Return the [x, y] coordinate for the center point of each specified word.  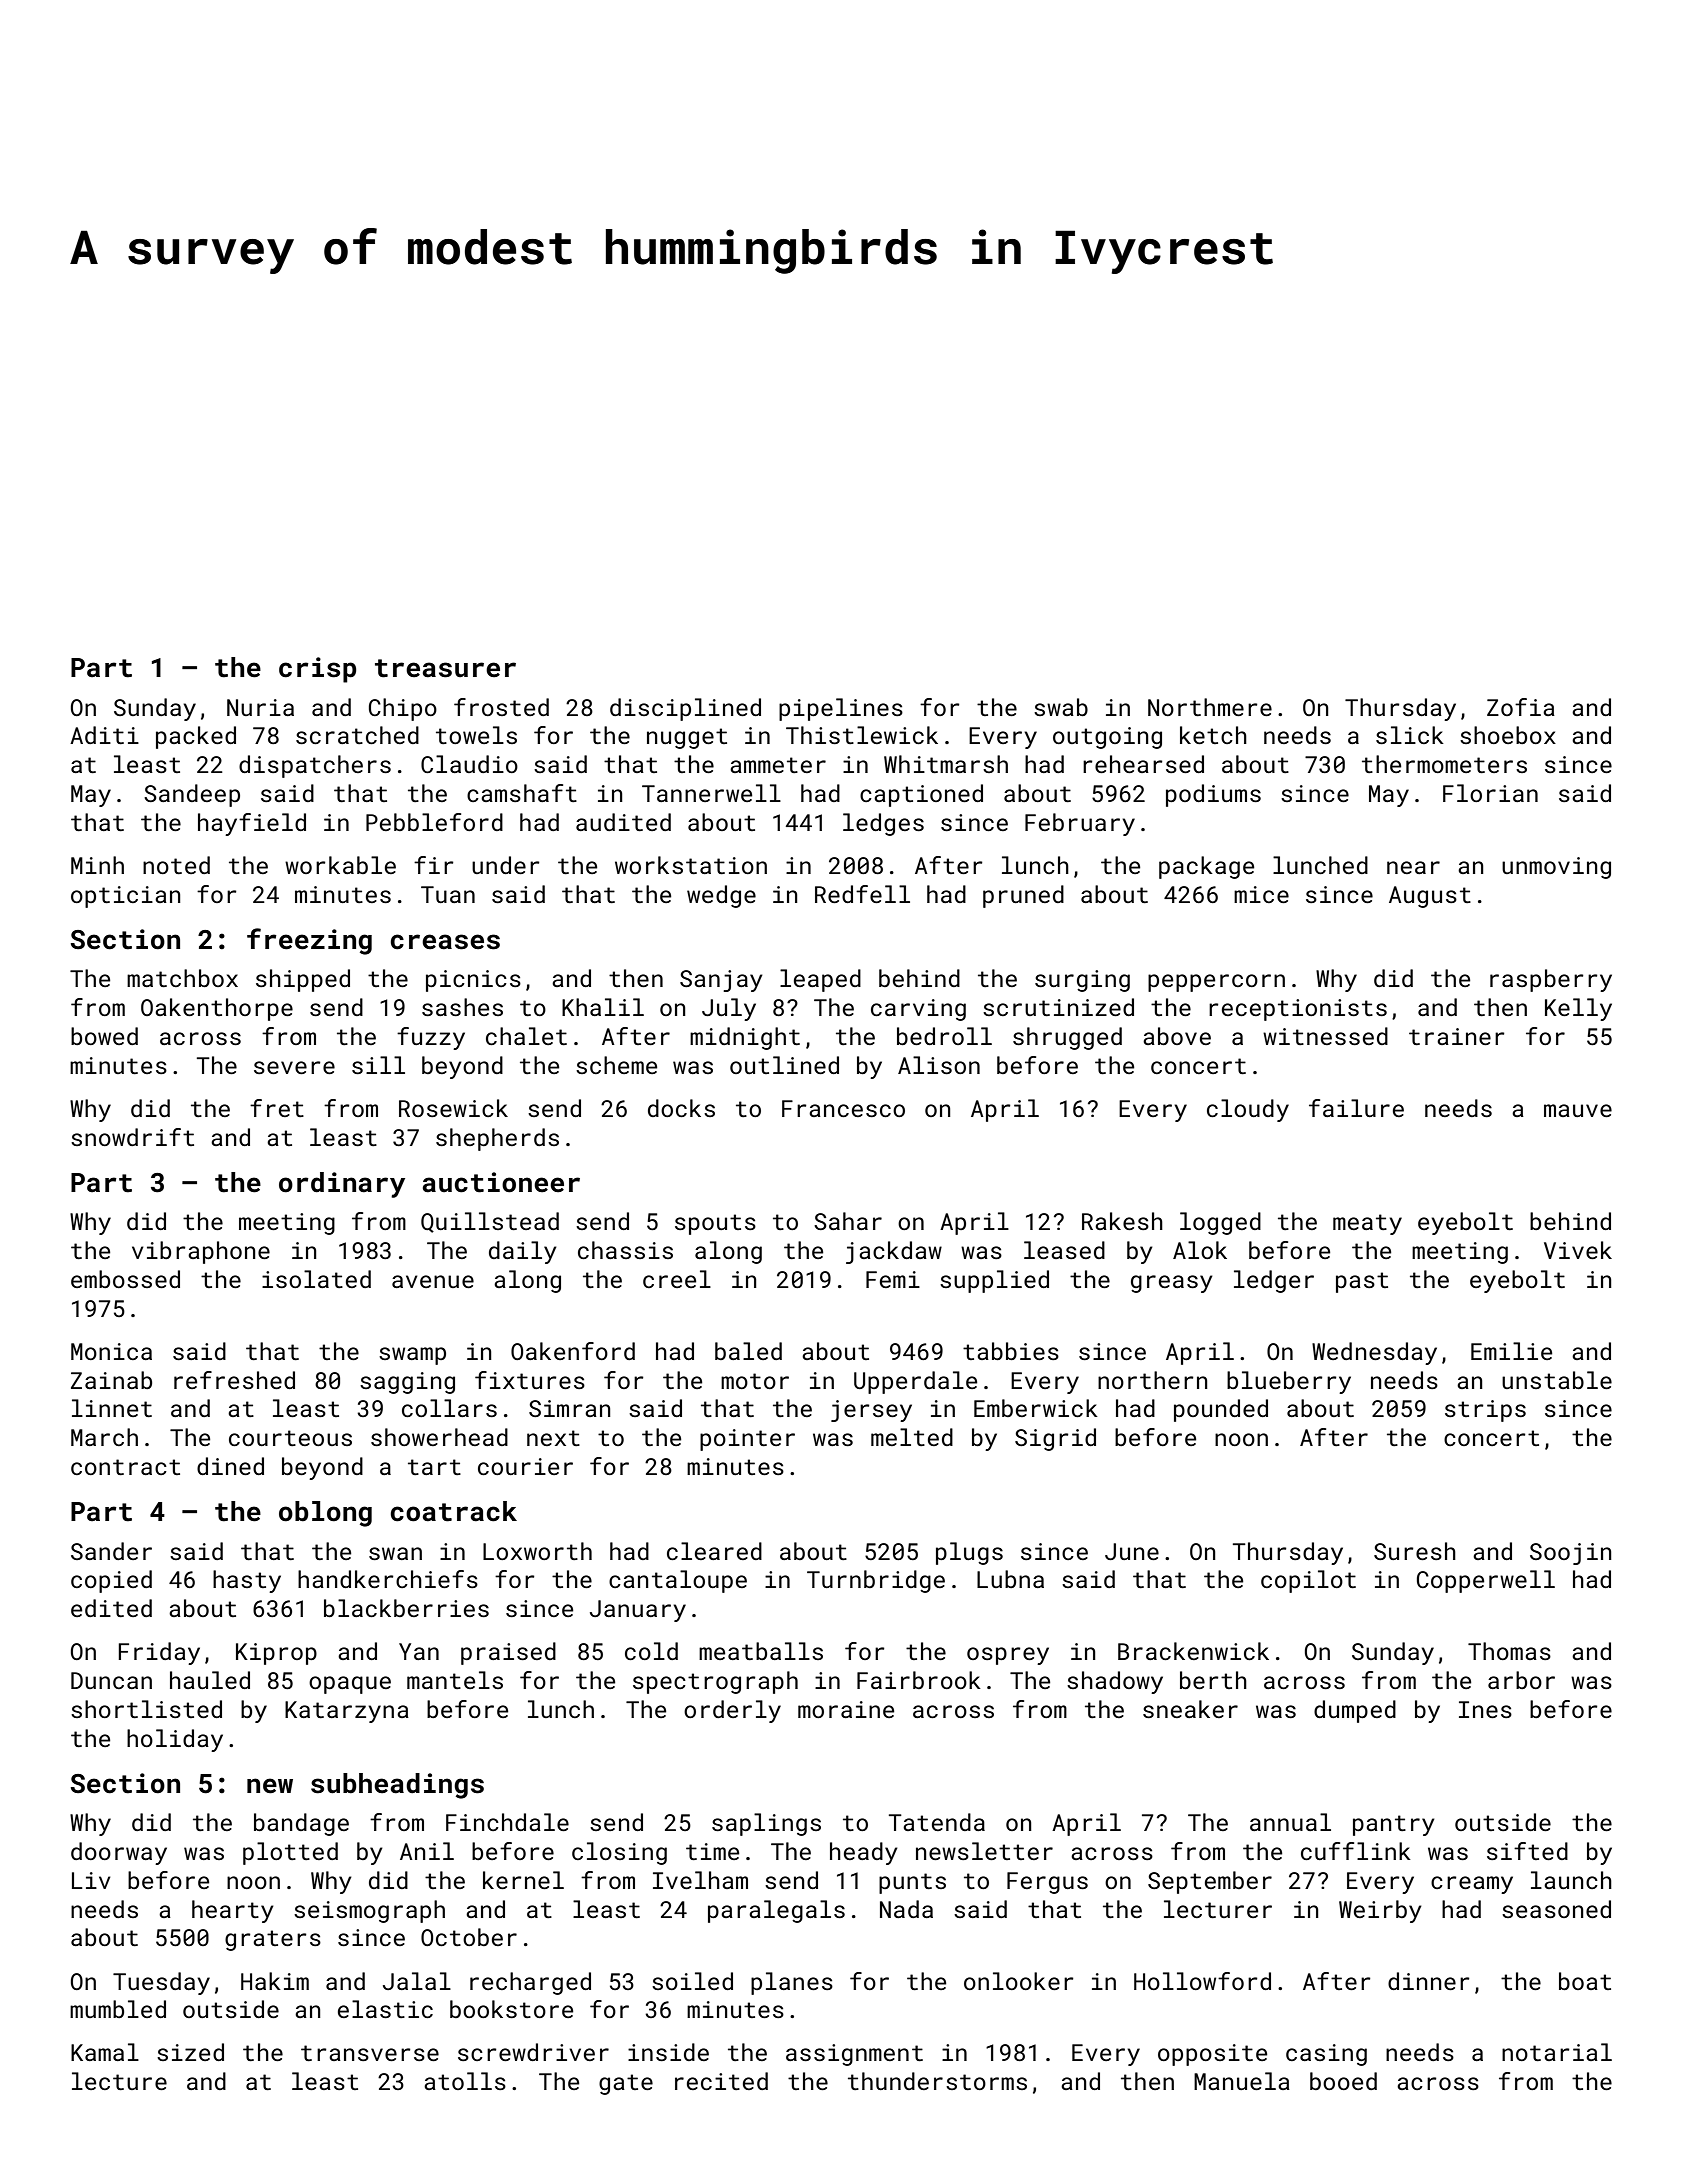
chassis [625, 1250]
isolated [316, 1279]
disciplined [685, 709]
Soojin [1571, 1554]
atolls [465, 2081]
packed [196, 737]
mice [1261, 894]
